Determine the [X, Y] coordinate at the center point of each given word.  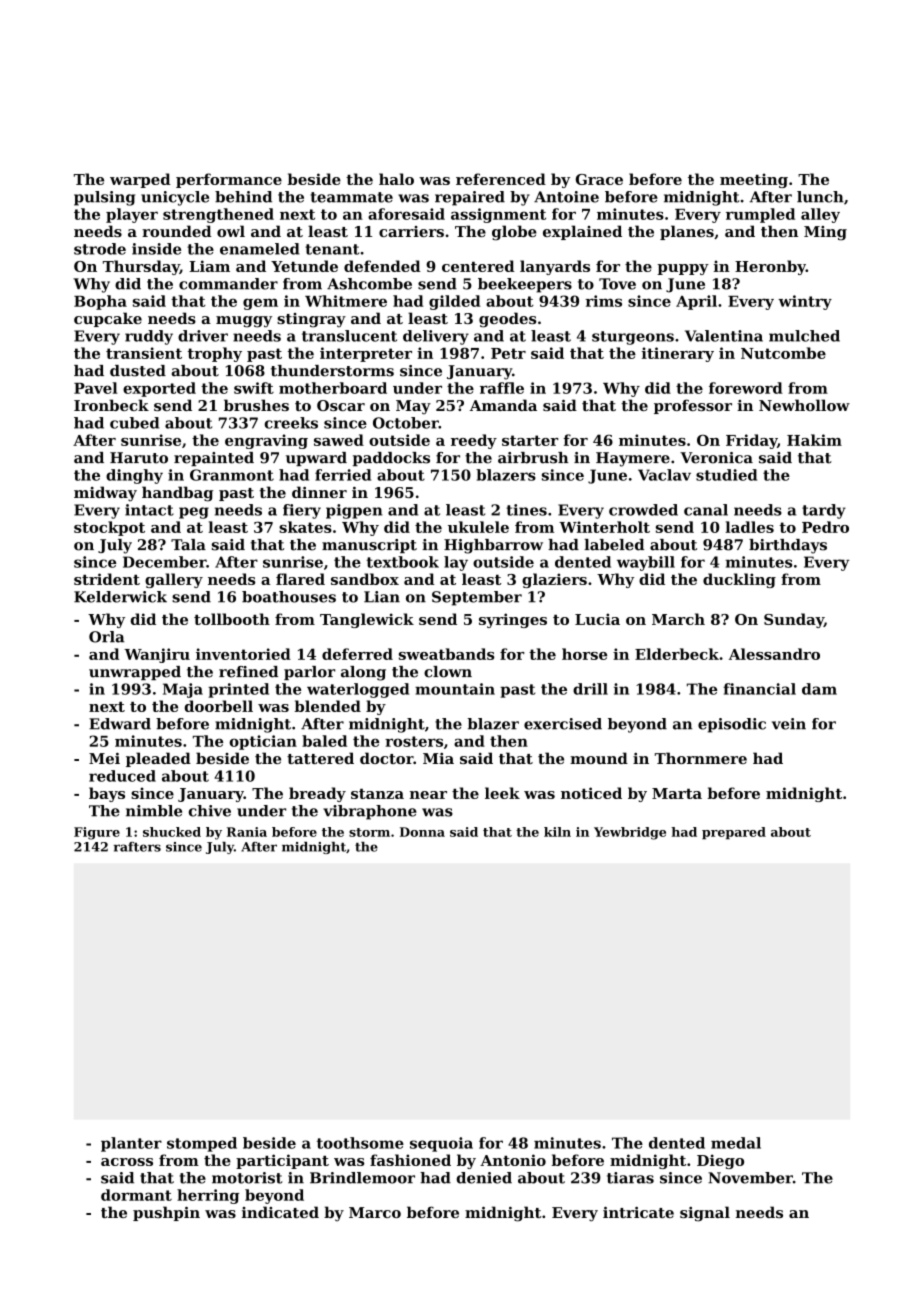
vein [789, 724]
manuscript [369, 546]
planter [131, 1144]
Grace [599, 179]
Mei [104, 758]
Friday [751, 441]
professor [693, 406]
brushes [256, 405]
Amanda [503, 405]
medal [736, 1143]
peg [194, 513]
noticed [591, 793]
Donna [422, 832]
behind [243, 197]
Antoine [566, 197]
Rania [247, 832]
